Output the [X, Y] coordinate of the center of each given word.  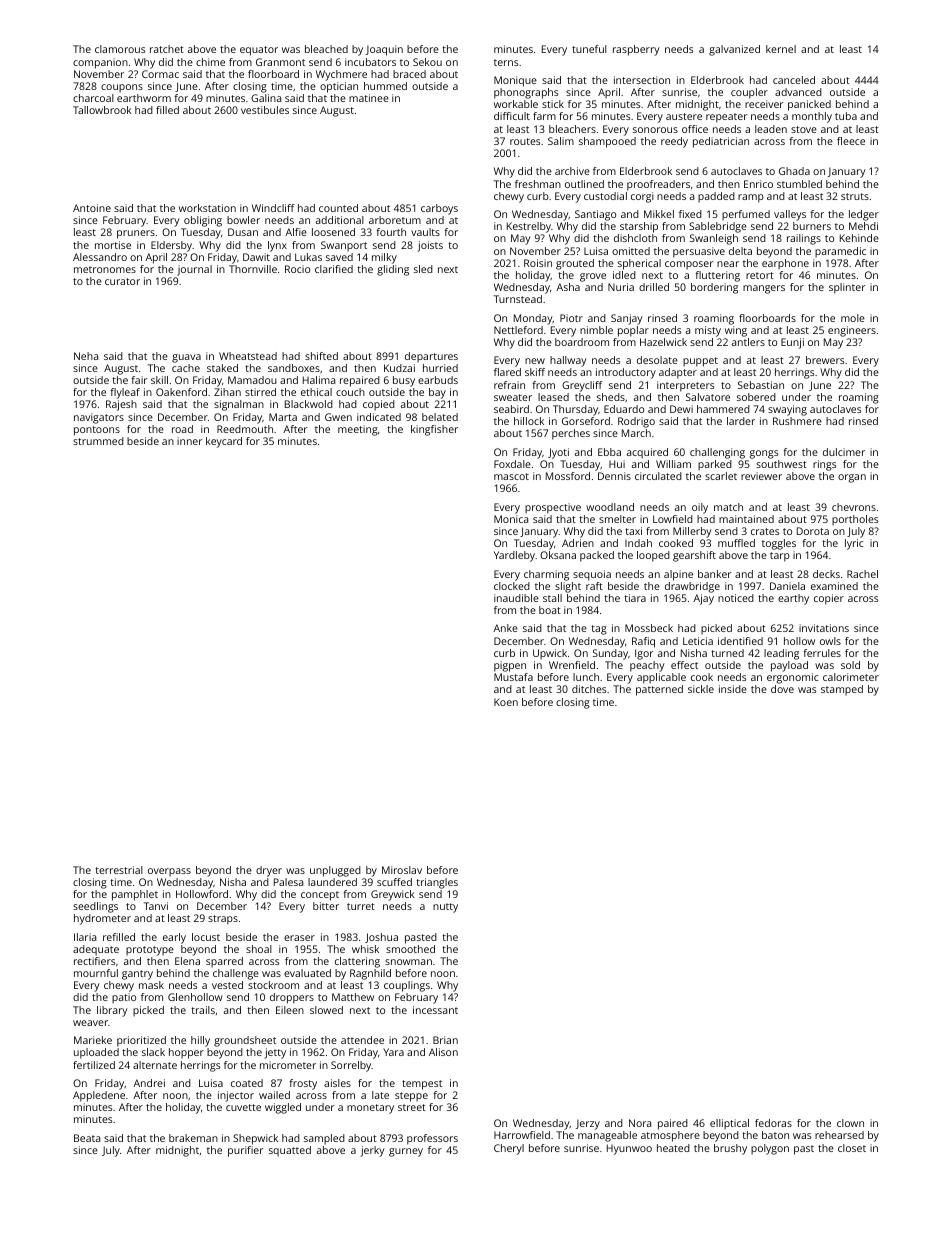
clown [850, 1123]
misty [708, 331]
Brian [445, 1040]
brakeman [193, 1138]
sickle [701, 689]
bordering [714, 288]
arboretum [395, 220]
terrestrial [119, 870]
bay [437, 393]
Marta [283, 417]
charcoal [93, 98]
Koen [506, 702]
